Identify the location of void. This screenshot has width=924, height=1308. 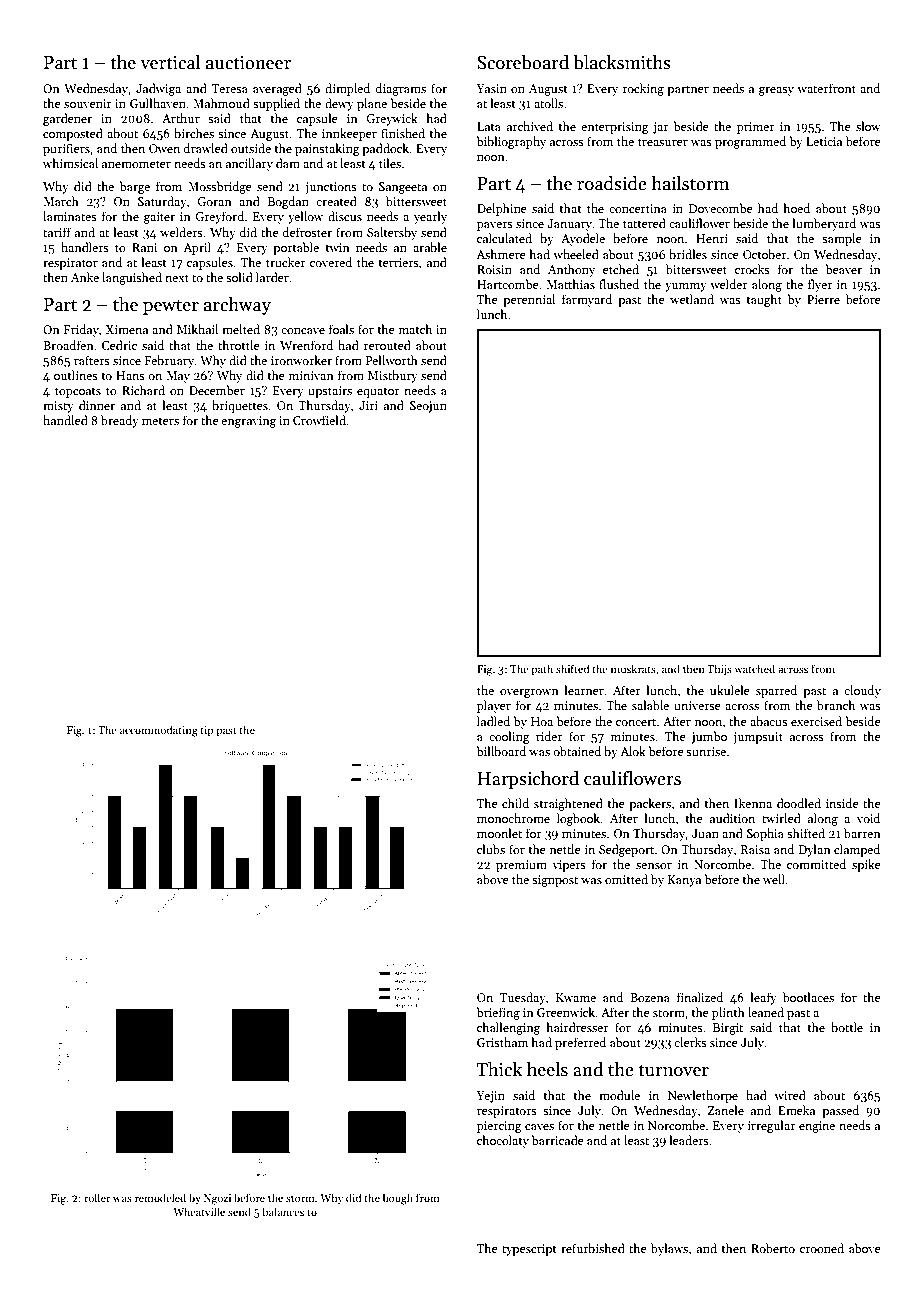
(868, 818).
